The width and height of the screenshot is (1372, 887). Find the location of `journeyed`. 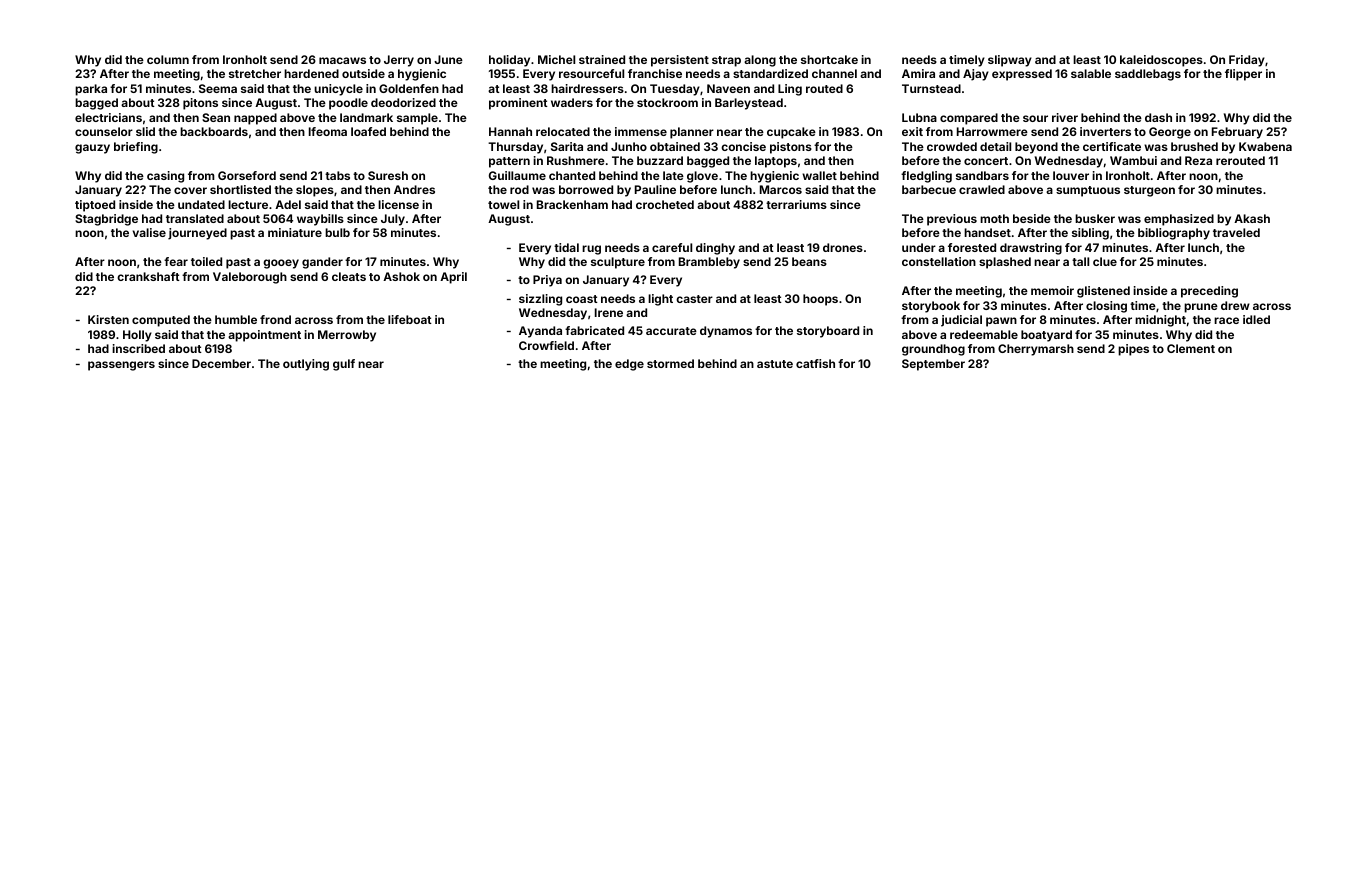

journeyed is located at coordinates (197, 234).
